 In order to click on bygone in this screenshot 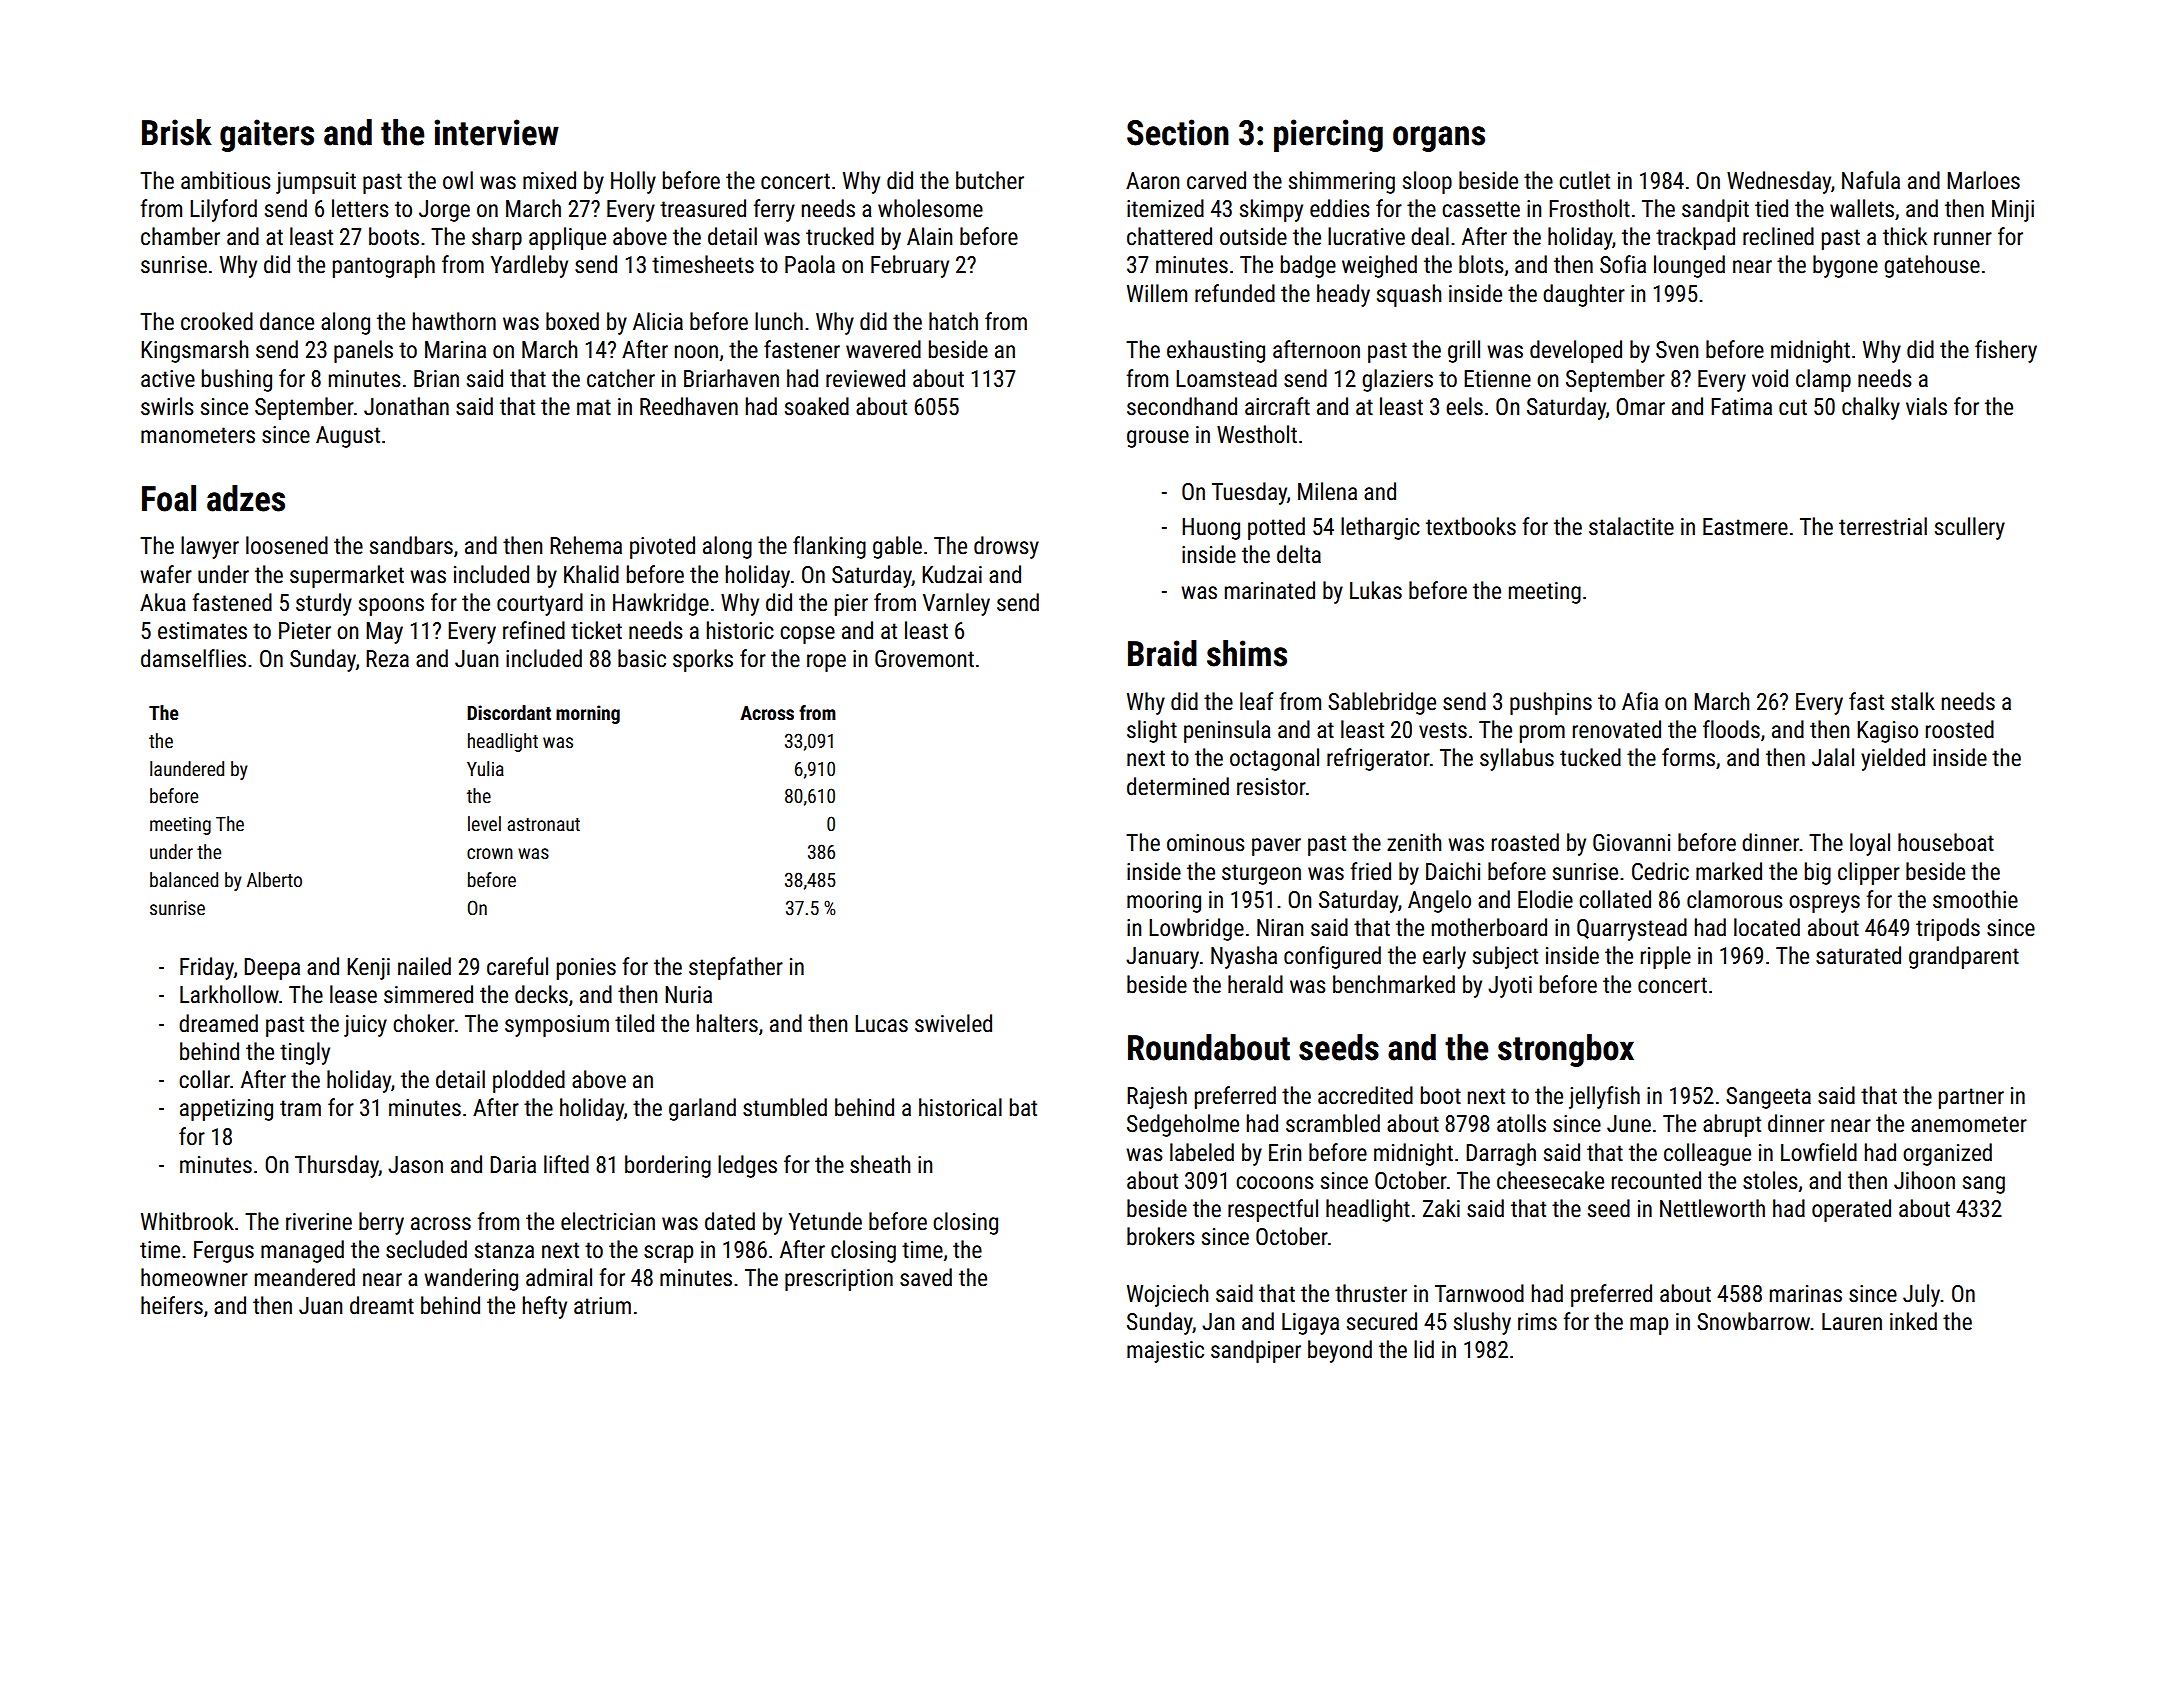, I will do `click(1845, 266)`.
